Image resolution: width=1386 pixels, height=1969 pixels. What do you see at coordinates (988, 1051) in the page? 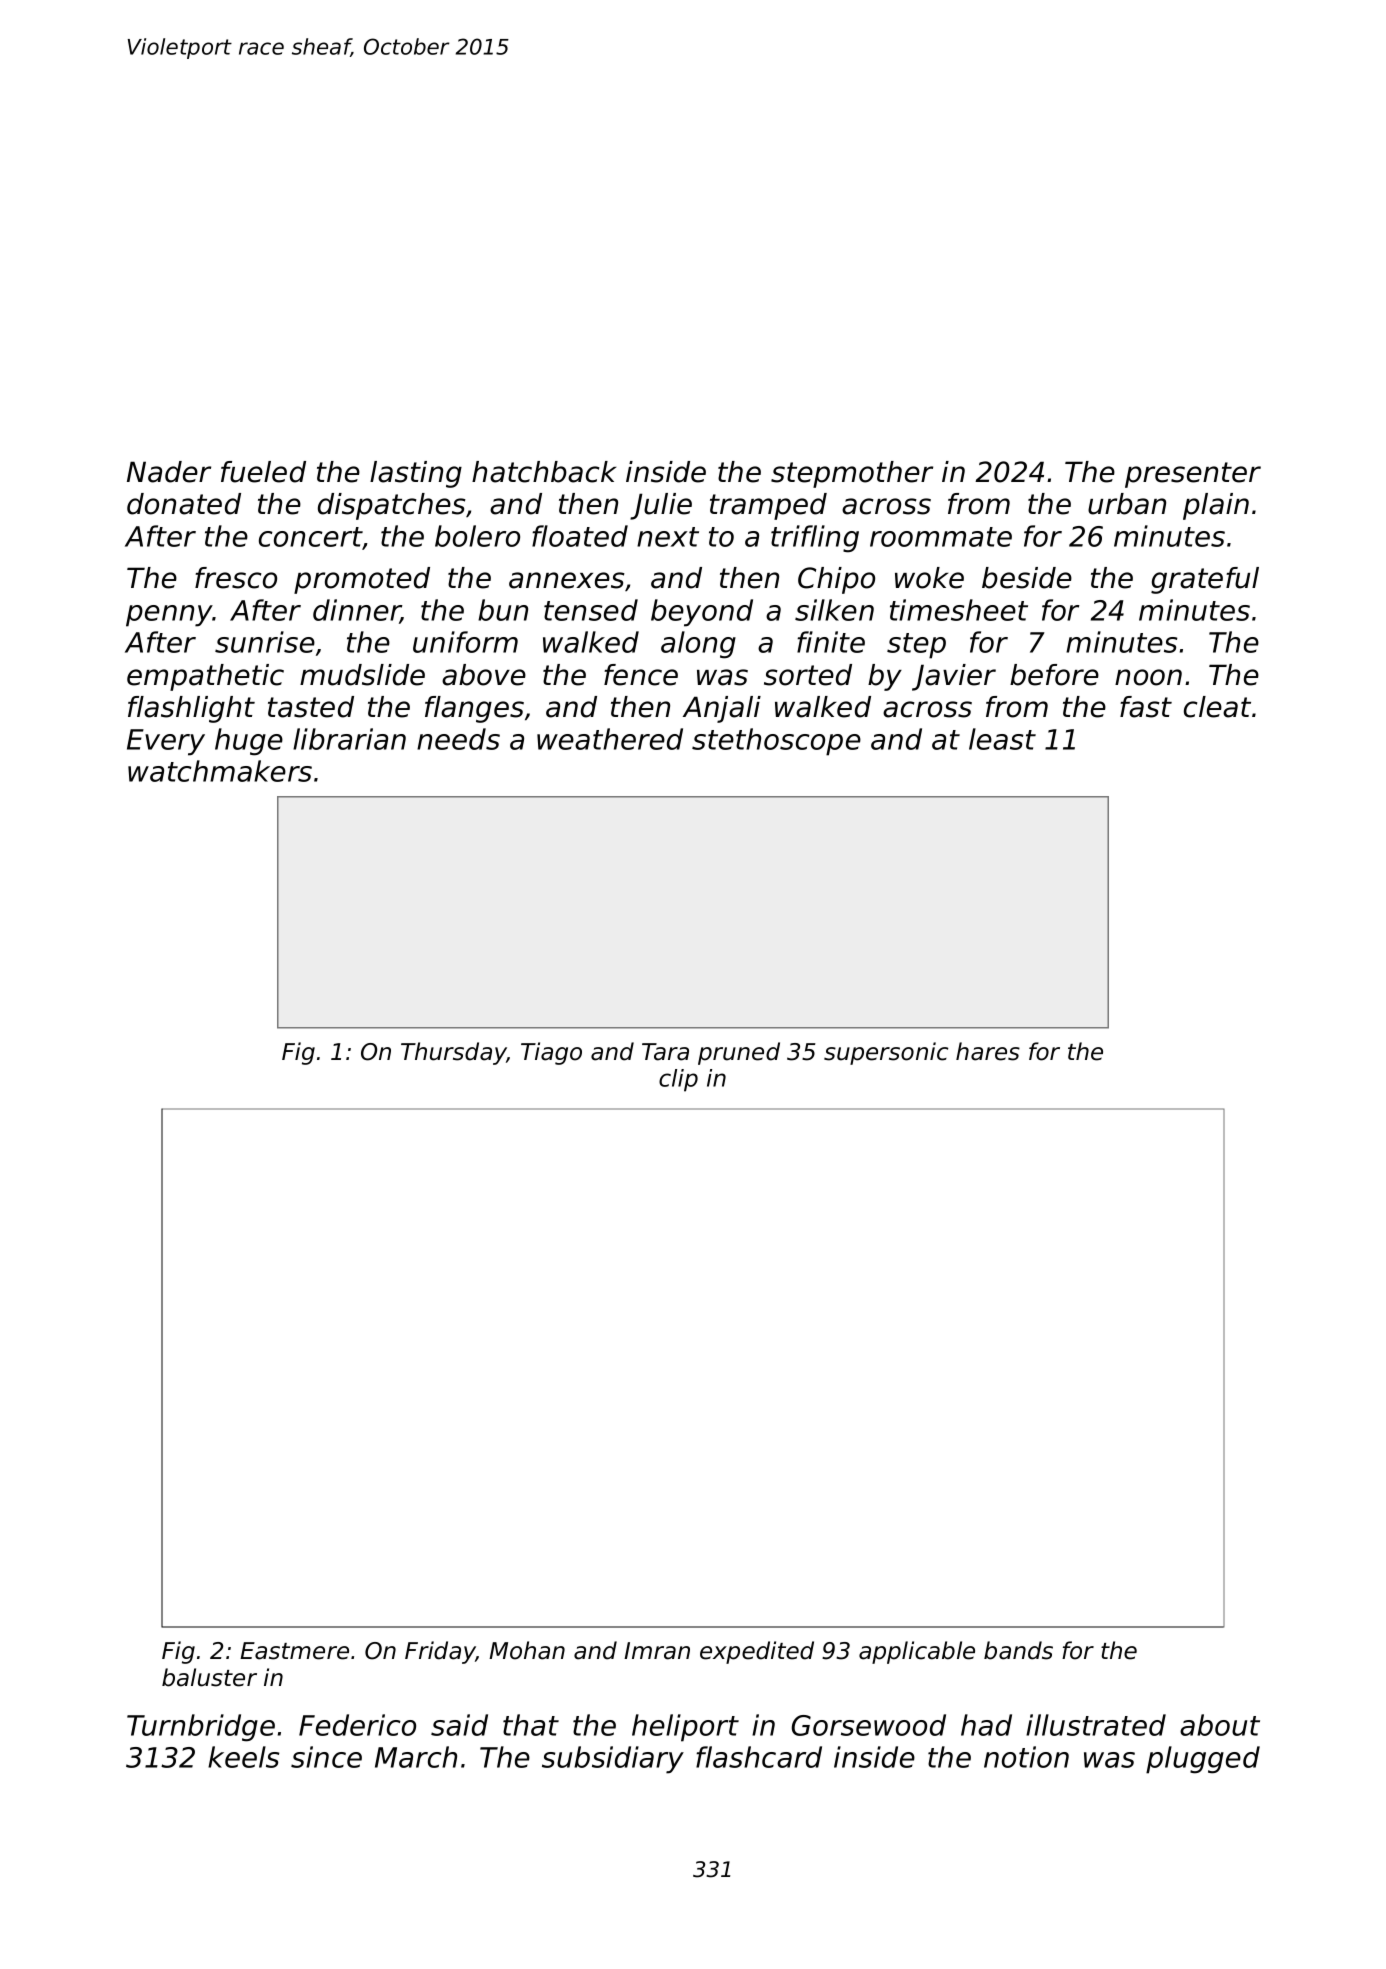
I see `hares` at bounding box center [988, 1051].
